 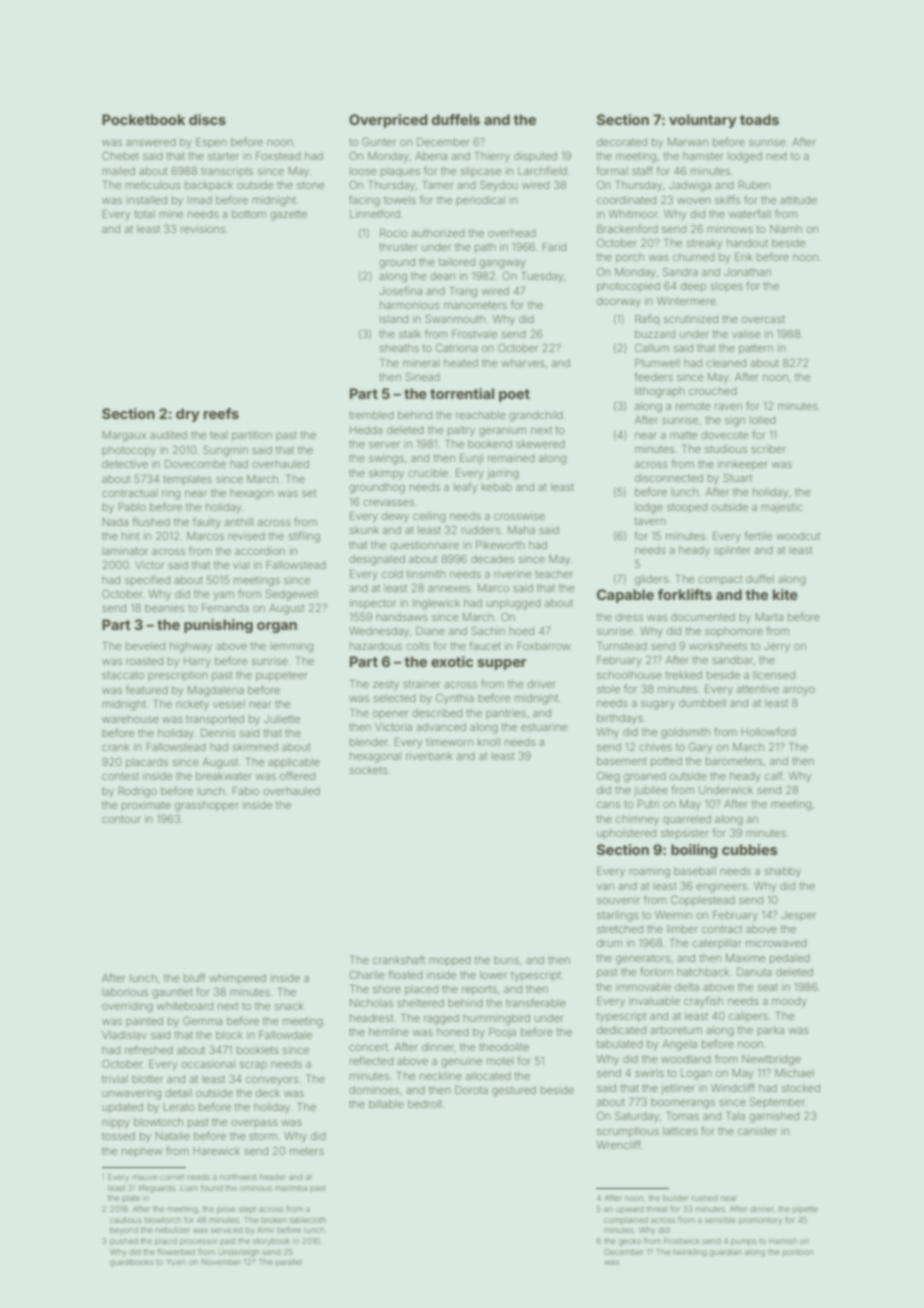 I want to click on contour, so click(x=121, y=819).
